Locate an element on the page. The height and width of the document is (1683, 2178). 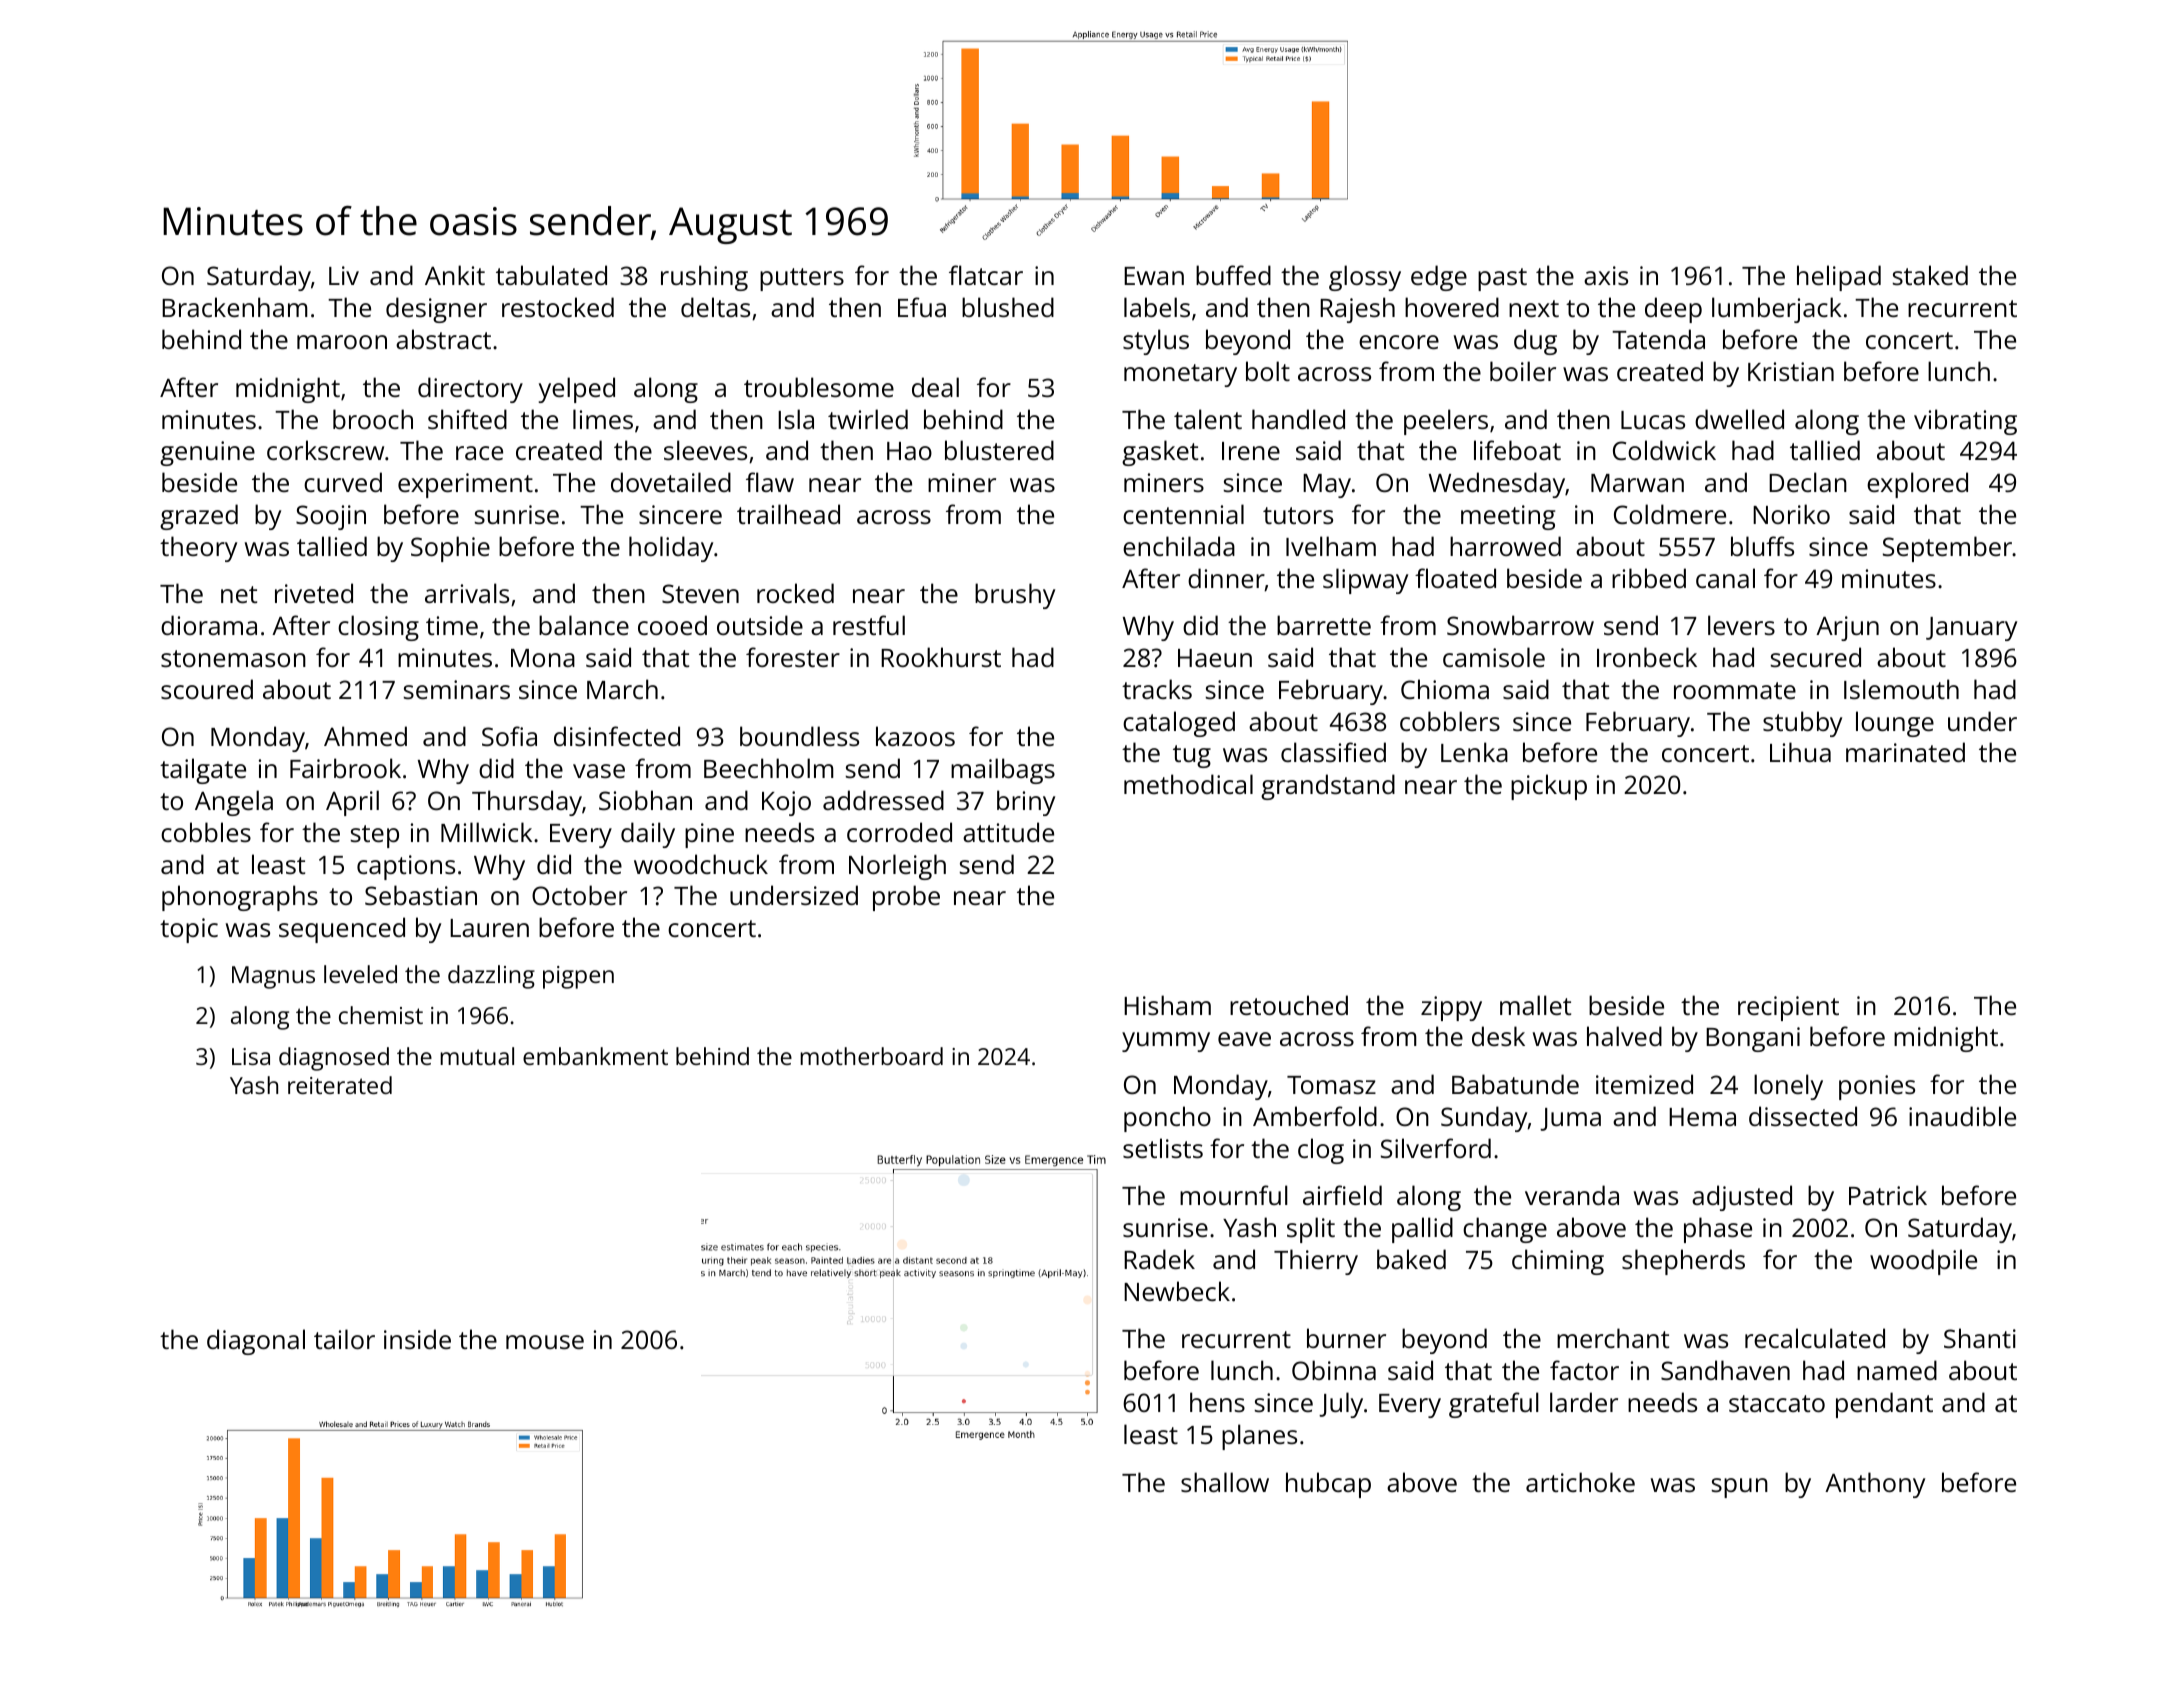
tailor is located at coordinates (344, 1339).
